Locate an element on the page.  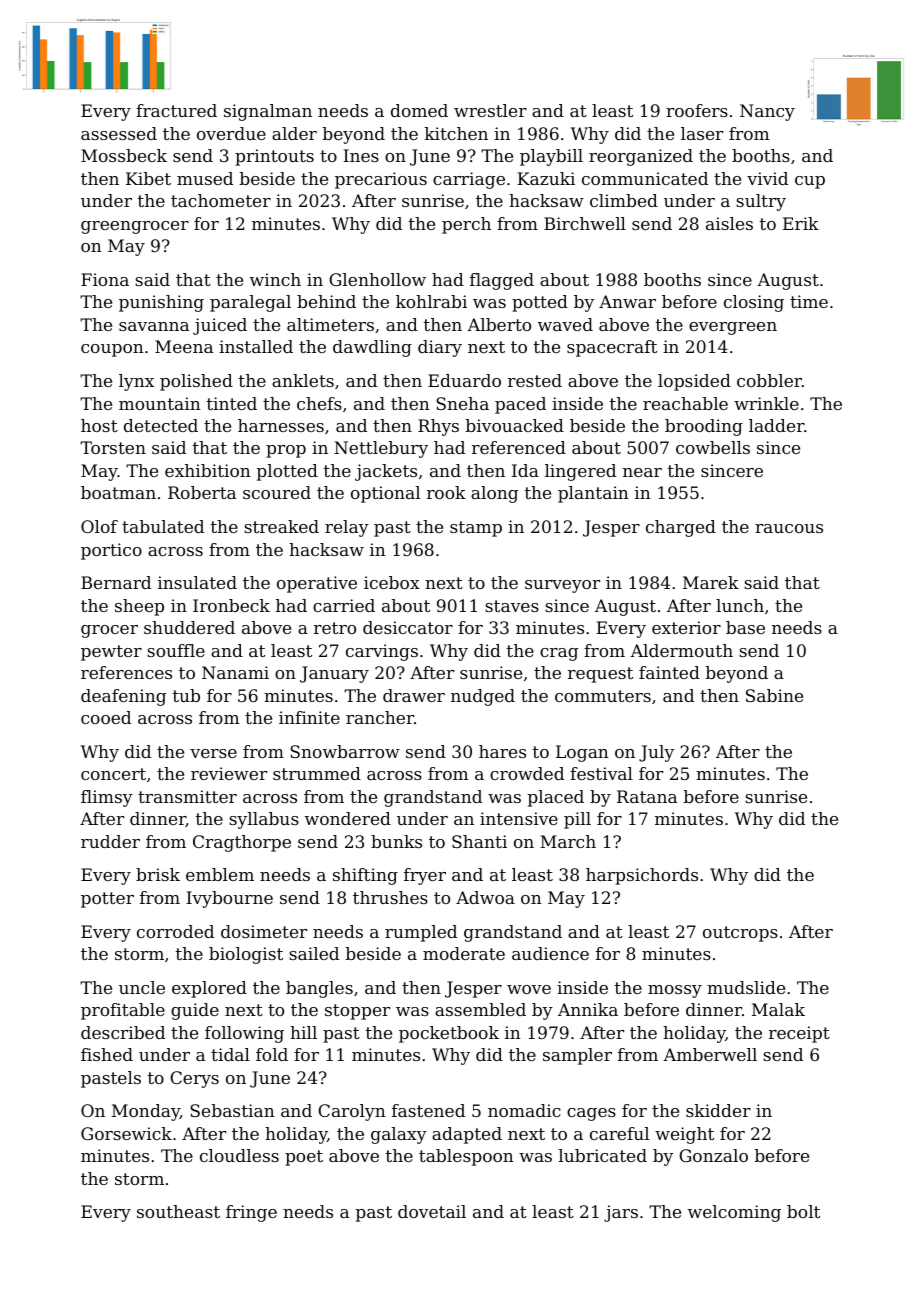
Nettlebury is located at coordinates (381, 449).
